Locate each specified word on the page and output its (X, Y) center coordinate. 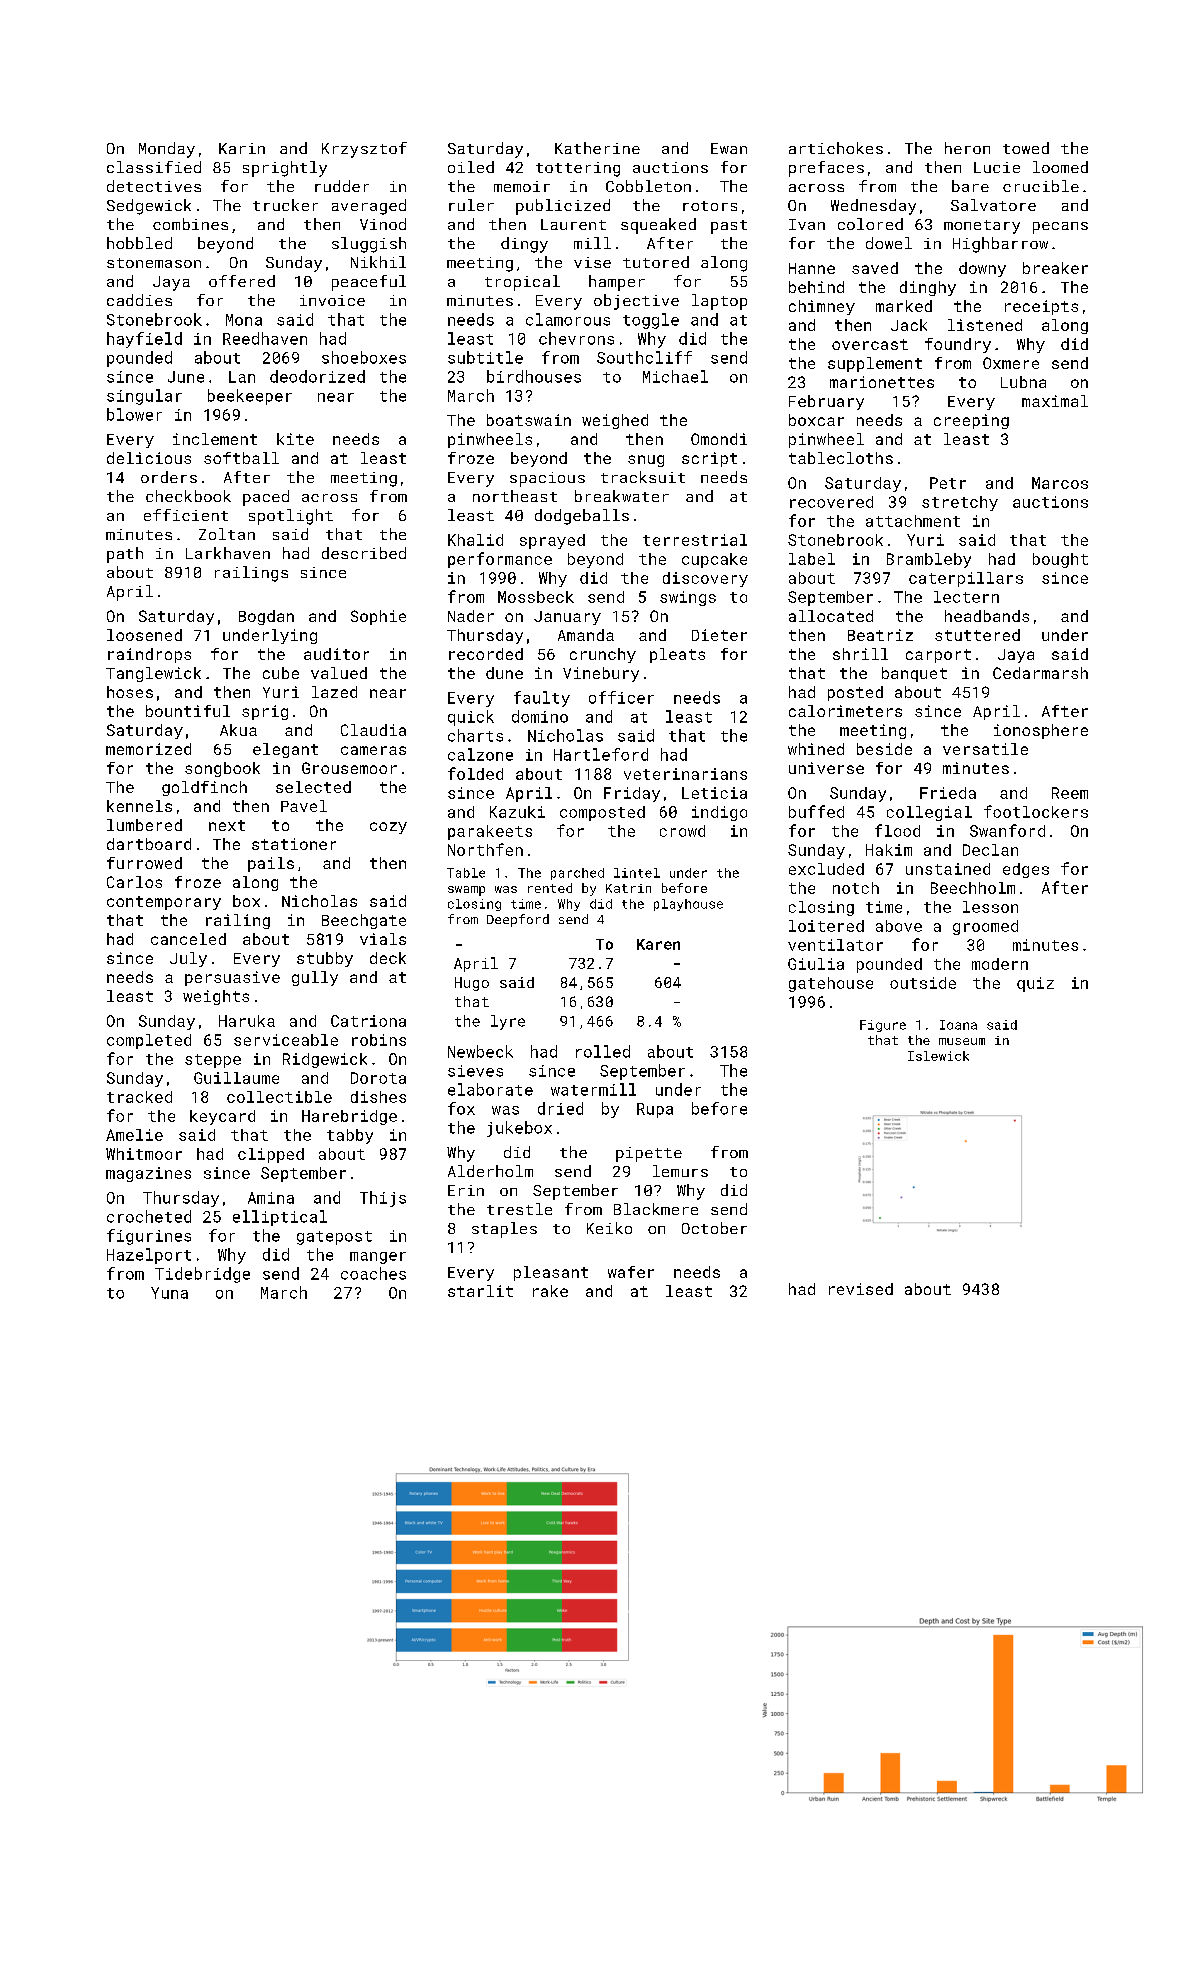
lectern (966, 597)
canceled (188, 939)
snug (646, 461)
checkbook (188, 496)
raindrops (149, 655)
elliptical (280, 1218)
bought (1060, 560)
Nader (471, 616)
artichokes (836, 148)
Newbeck (480, 1051)
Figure (883, 1026)
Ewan (729, 148)
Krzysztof (364, 150)
